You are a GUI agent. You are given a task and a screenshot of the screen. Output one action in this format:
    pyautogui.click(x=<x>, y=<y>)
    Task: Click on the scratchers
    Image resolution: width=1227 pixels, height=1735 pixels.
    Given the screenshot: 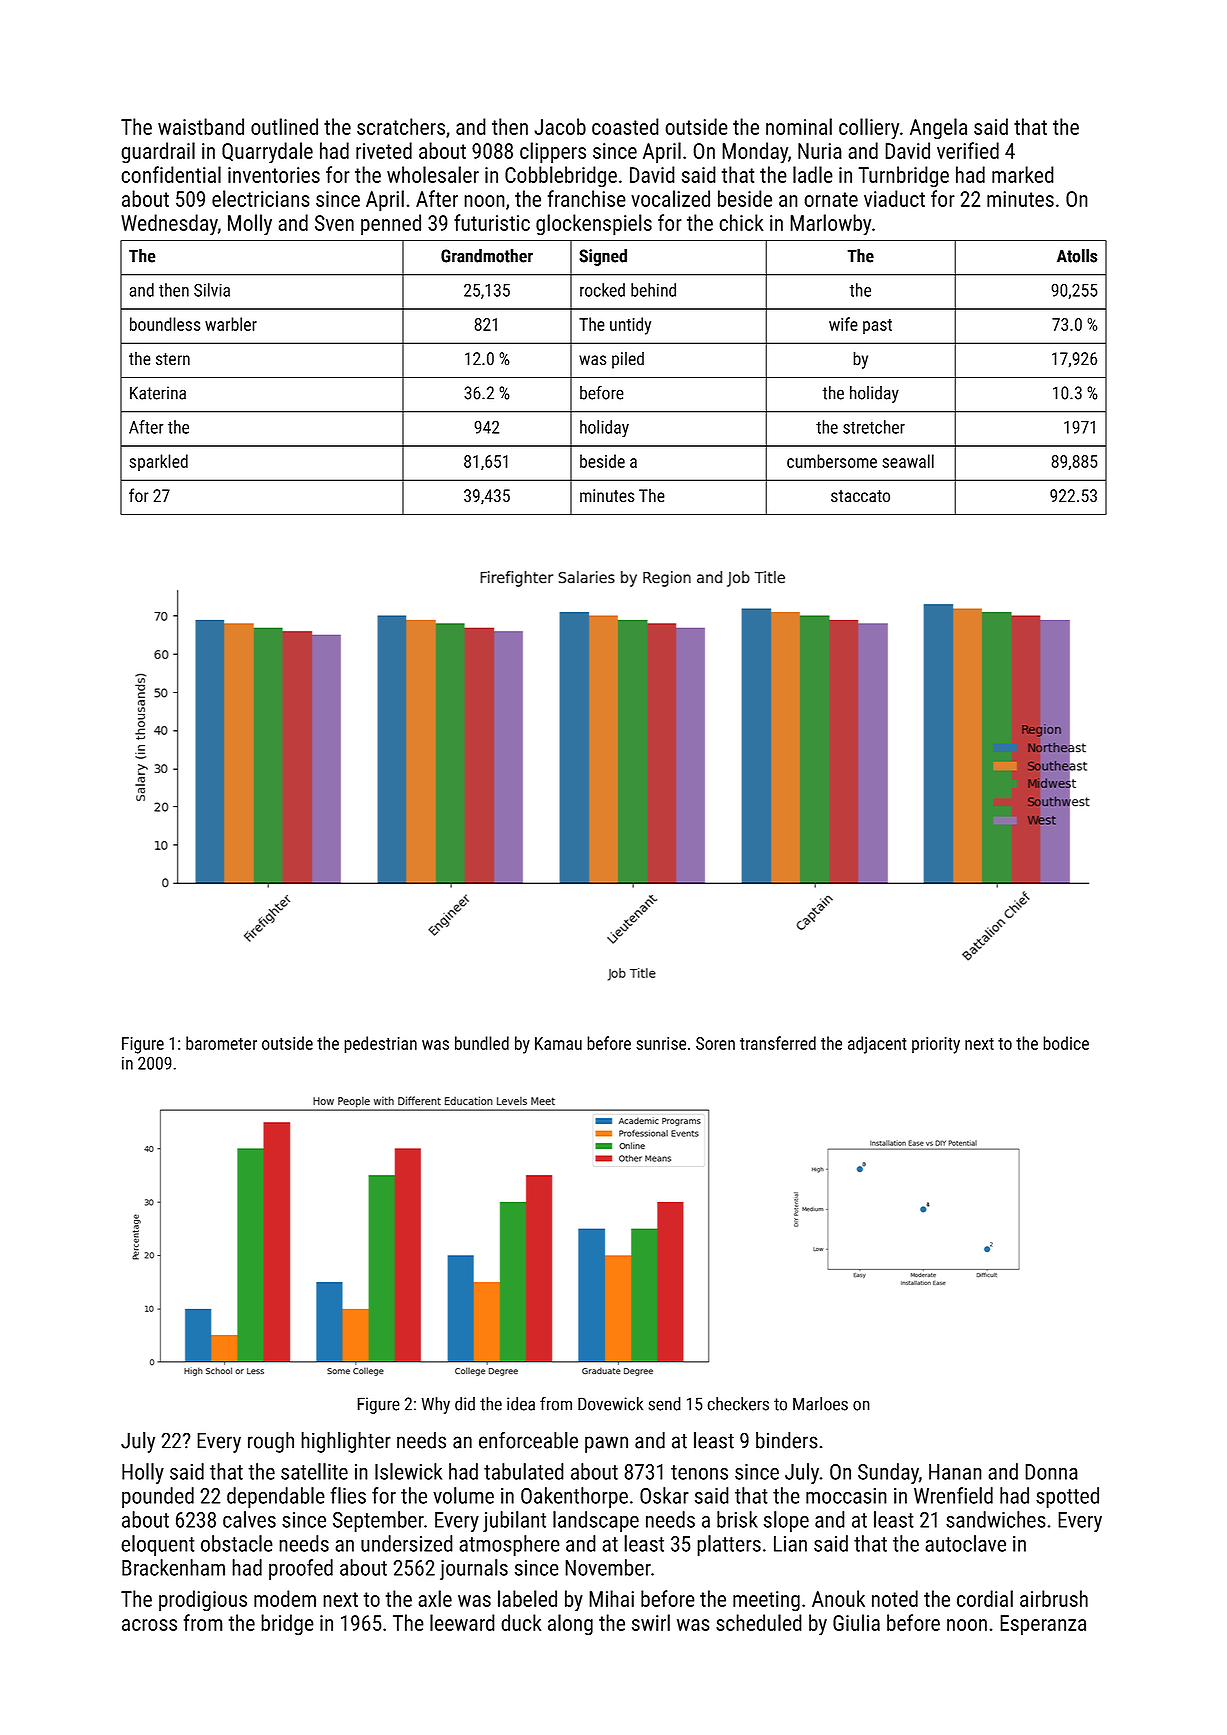 What is the action you would take?
    pyautogui.click(x=401, y=126)
